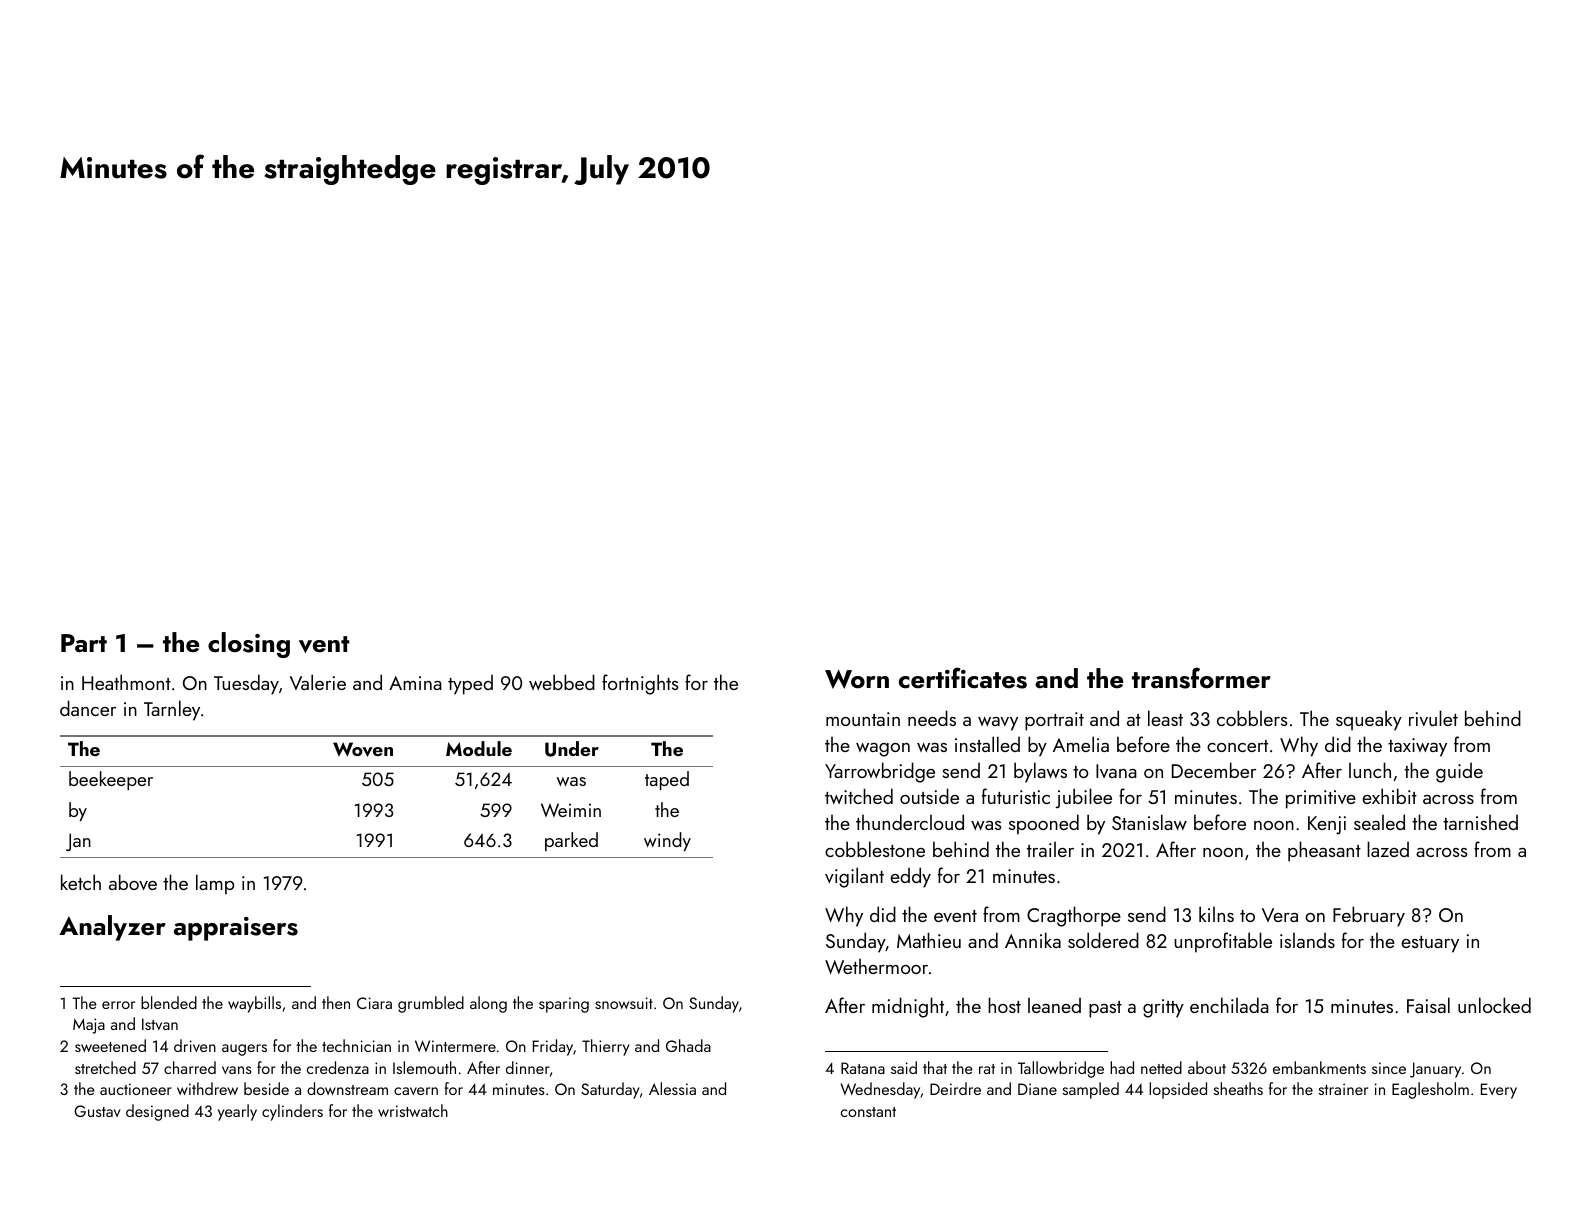 This page has width=1594, height=1232. What do you see at coordinates (857, 679) in the page?
I see `Worn` at bounding box center [857, 679].
